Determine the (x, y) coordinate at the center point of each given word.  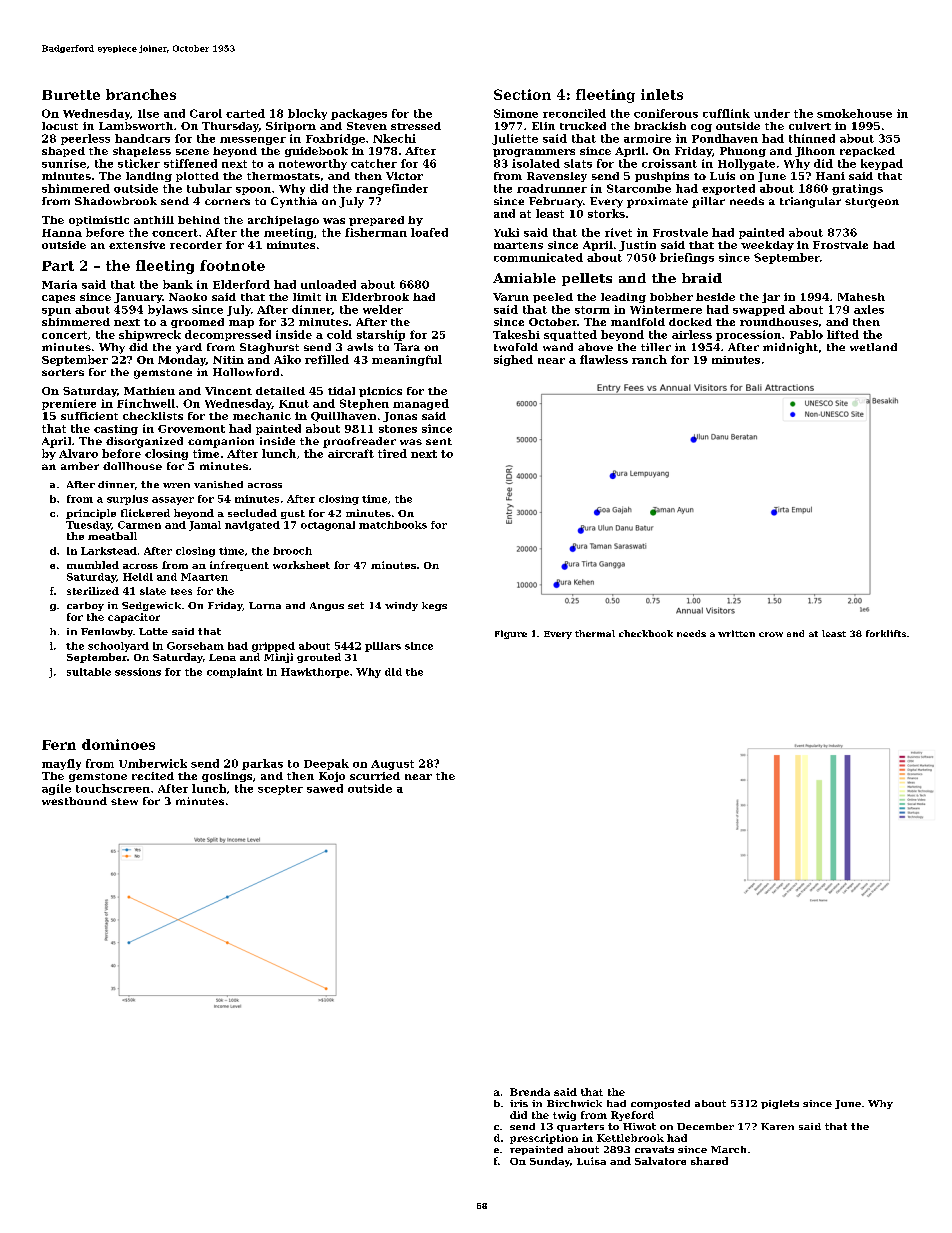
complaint (235, 673)
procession (748, 335)
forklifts (886, 633)
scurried (375, 776)
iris (519, 1103)
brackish (660, 126)
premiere (69, 404)
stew (124, 801)
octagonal (328, 526)
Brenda (530, 1092)
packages (359, 114)
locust (60, 126)
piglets (780, 1104)
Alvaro (78, 453)
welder (383, 309)
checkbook (646, 633)
